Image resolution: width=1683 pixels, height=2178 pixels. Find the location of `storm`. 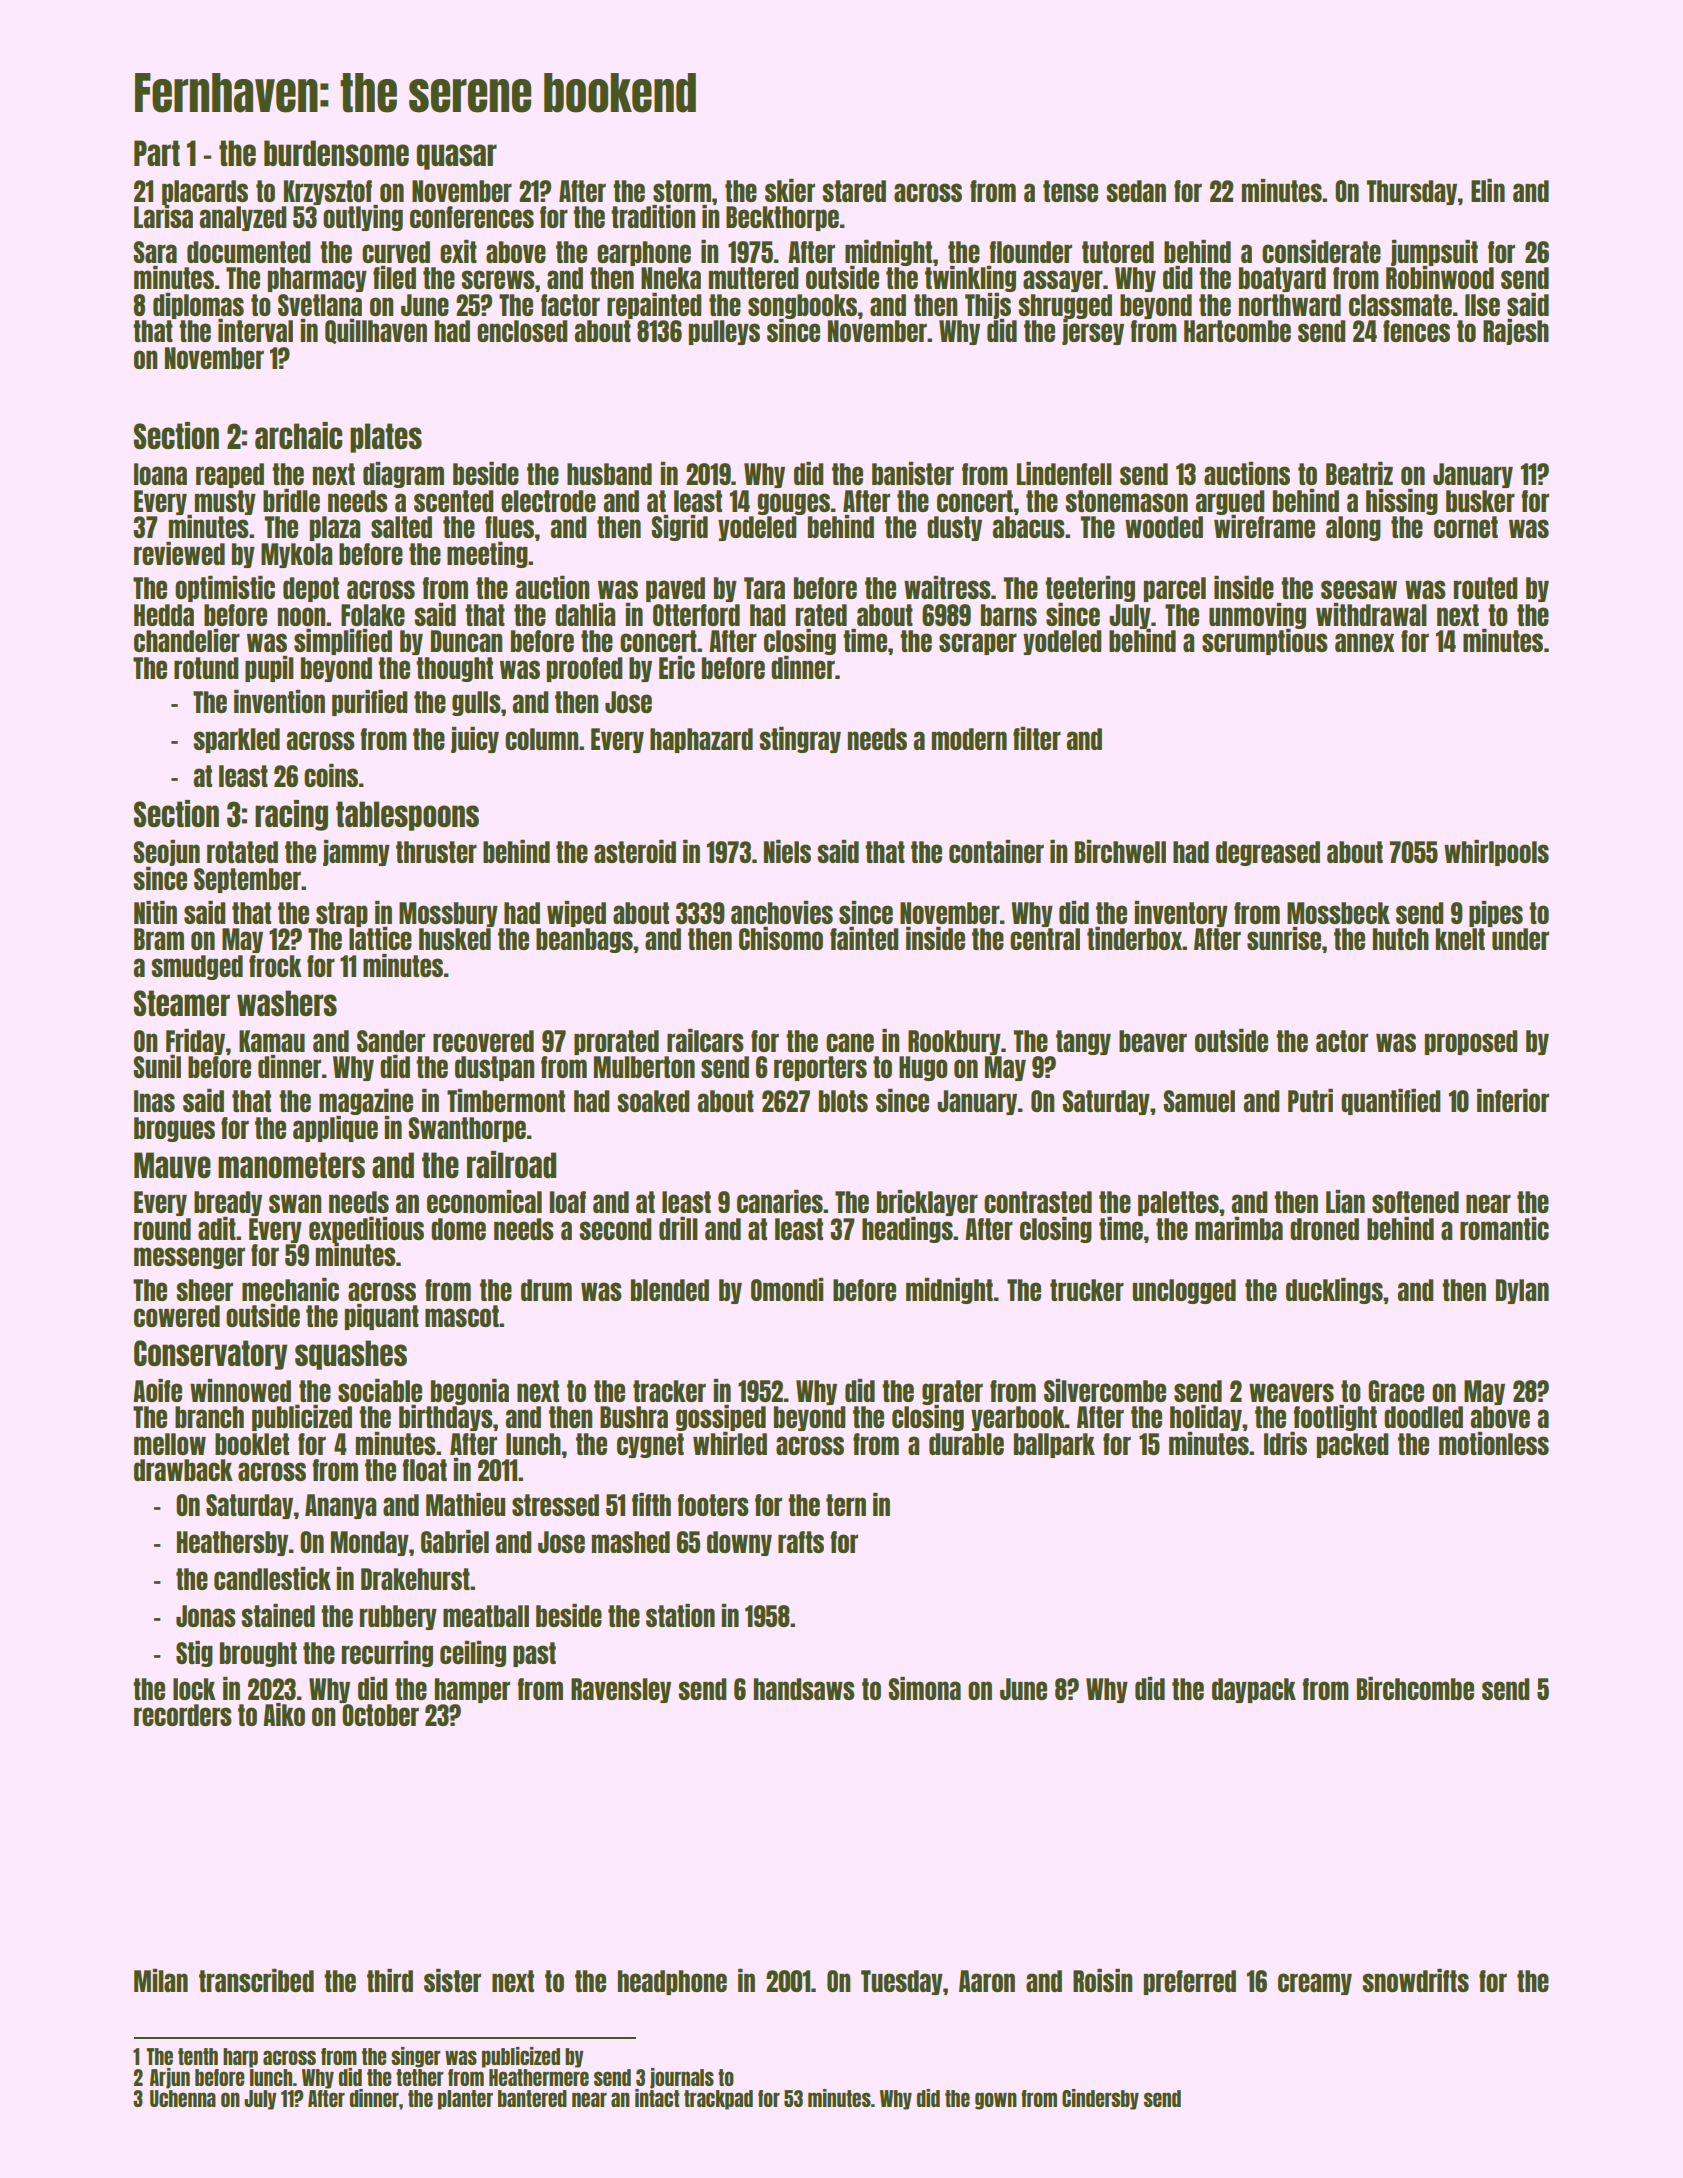

storm is located at coordinates (682, 191).
